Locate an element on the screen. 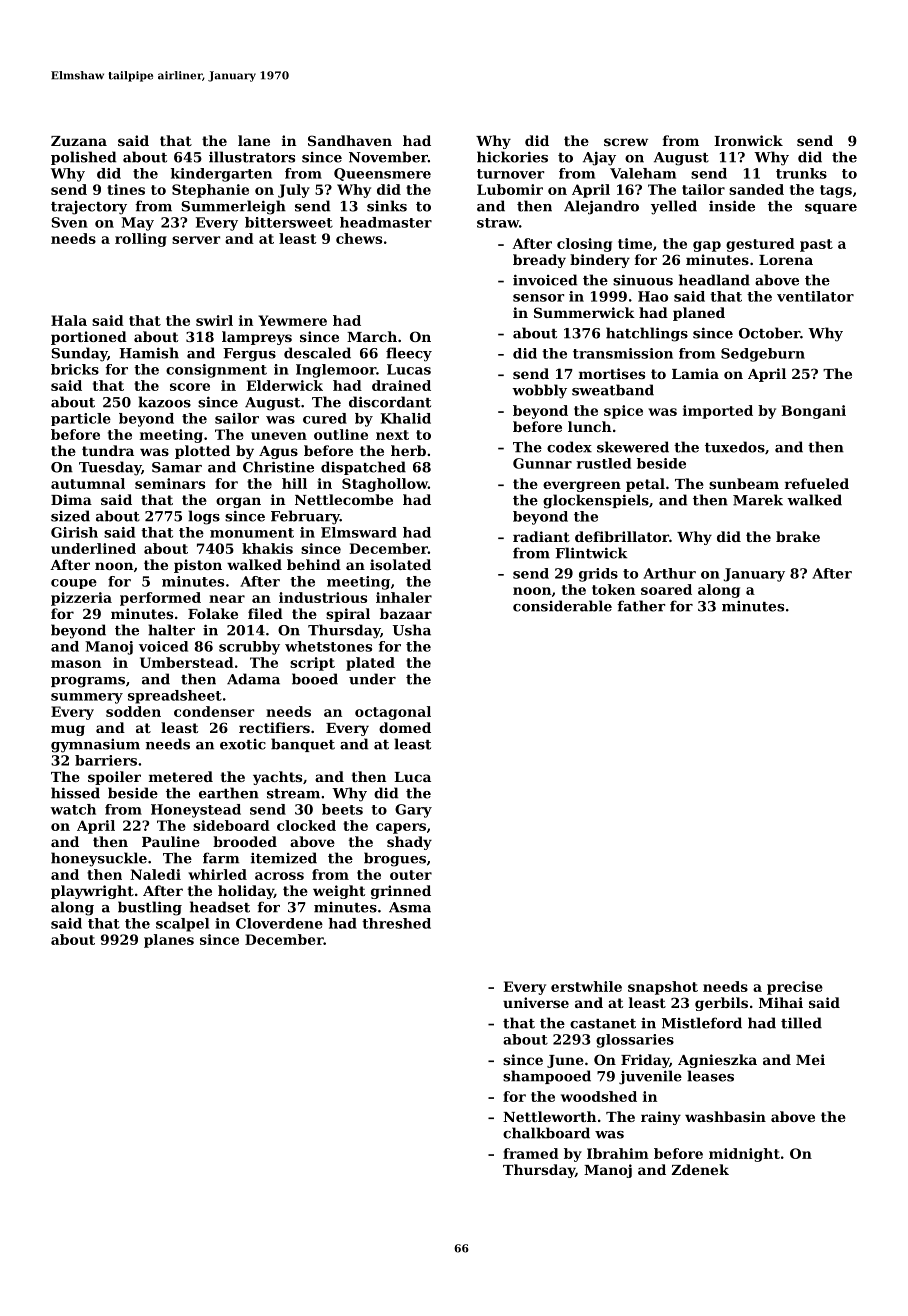  herb is located at coordinates (408, 450).
